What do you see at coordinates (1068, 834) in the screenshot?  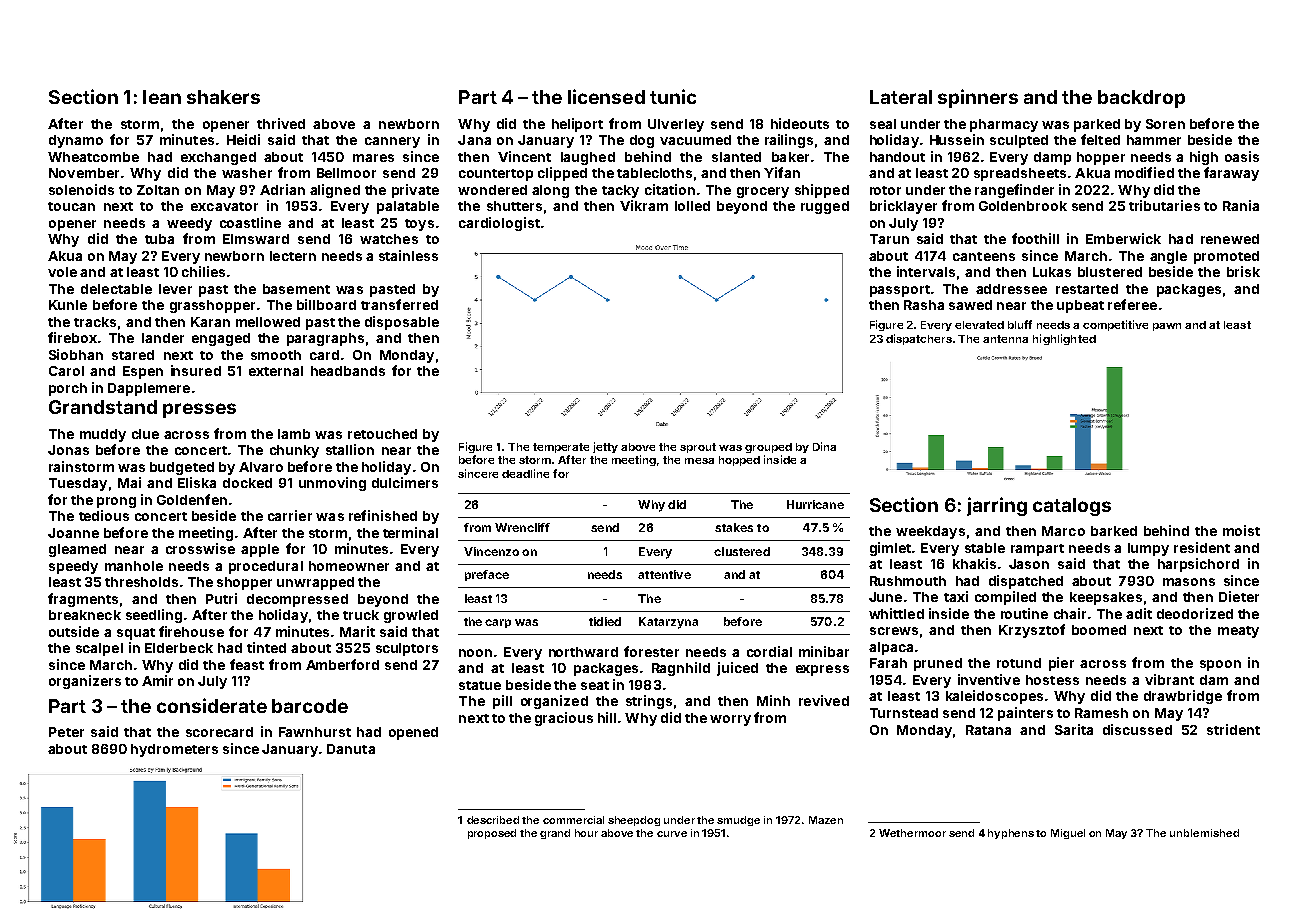 I see `Miguel` at bounding box center [1068, 834].
